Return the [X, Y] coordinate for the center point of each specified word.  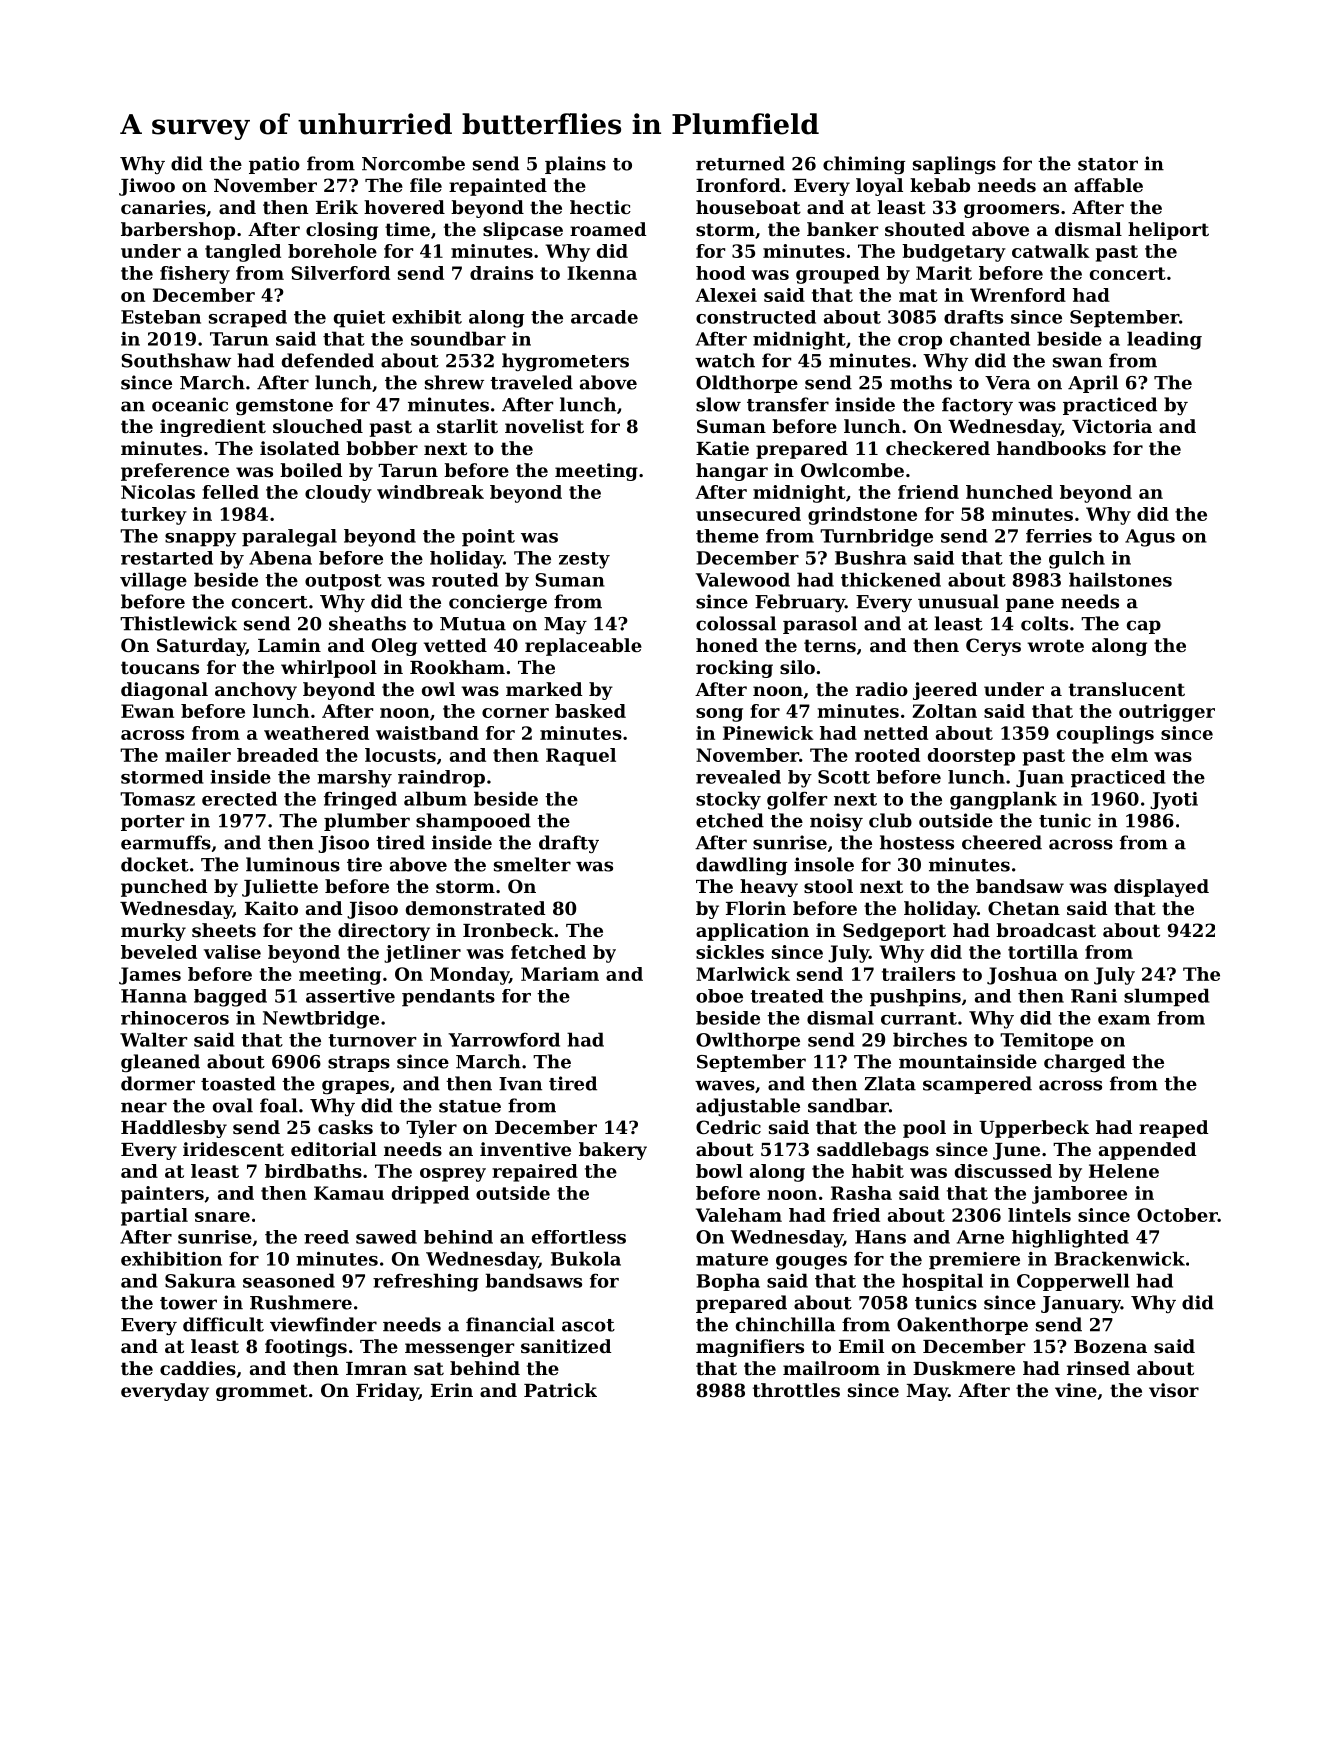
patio [274, 165]
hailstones [1120, 579]
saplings [954, 165]
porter [152, 823]
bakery [613, 1151]
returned [740, 163]
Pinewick [768, 733]
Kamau [349, 1193]
